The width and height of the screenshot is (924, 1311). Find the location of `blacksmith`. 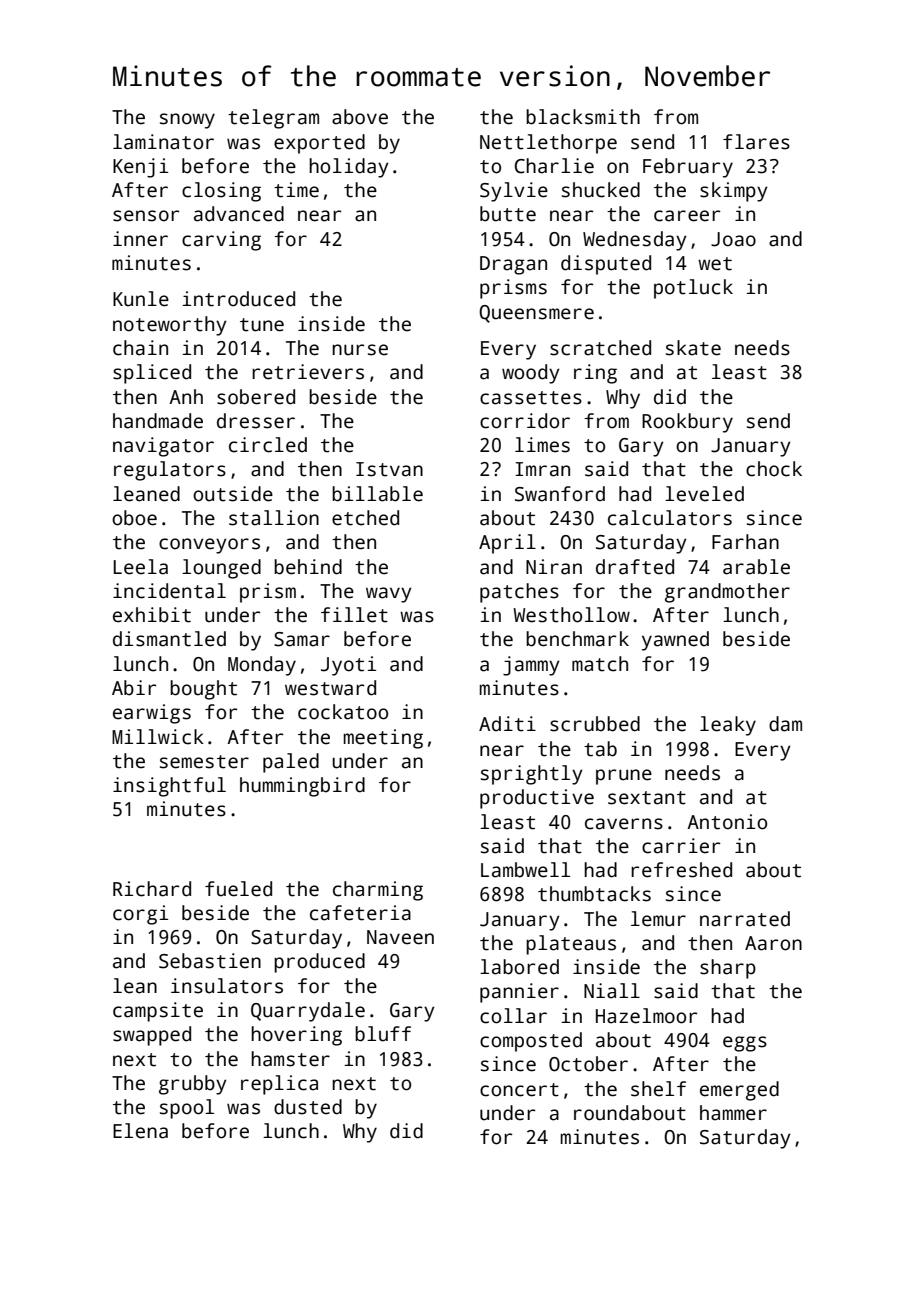

blacksmith is located at coordinates (583, 117).
